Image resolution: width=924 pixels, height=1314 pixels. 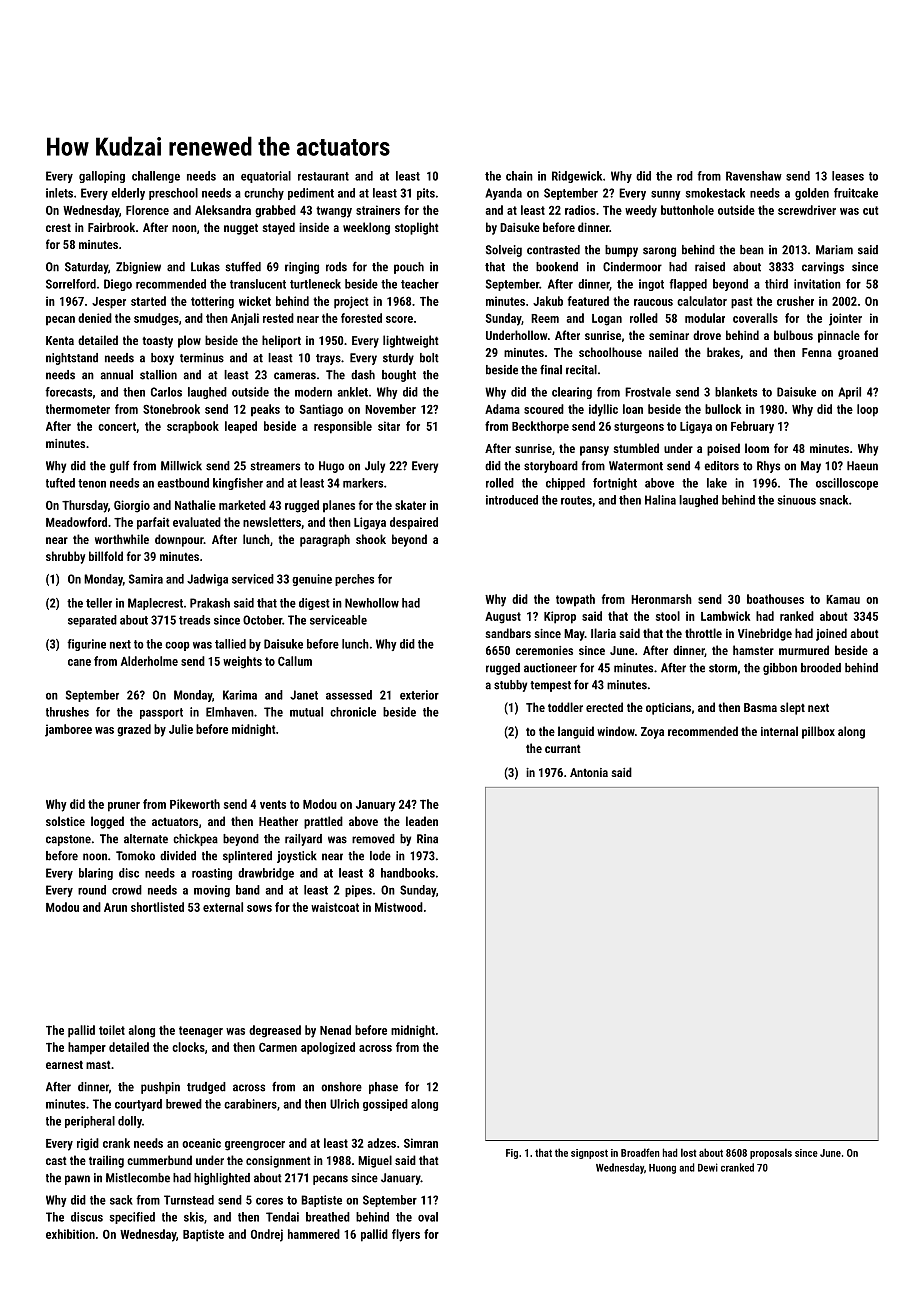 What do you see at coordinates (721, 466) in the page?
I see `editors` at bounding box center [721, 466].
